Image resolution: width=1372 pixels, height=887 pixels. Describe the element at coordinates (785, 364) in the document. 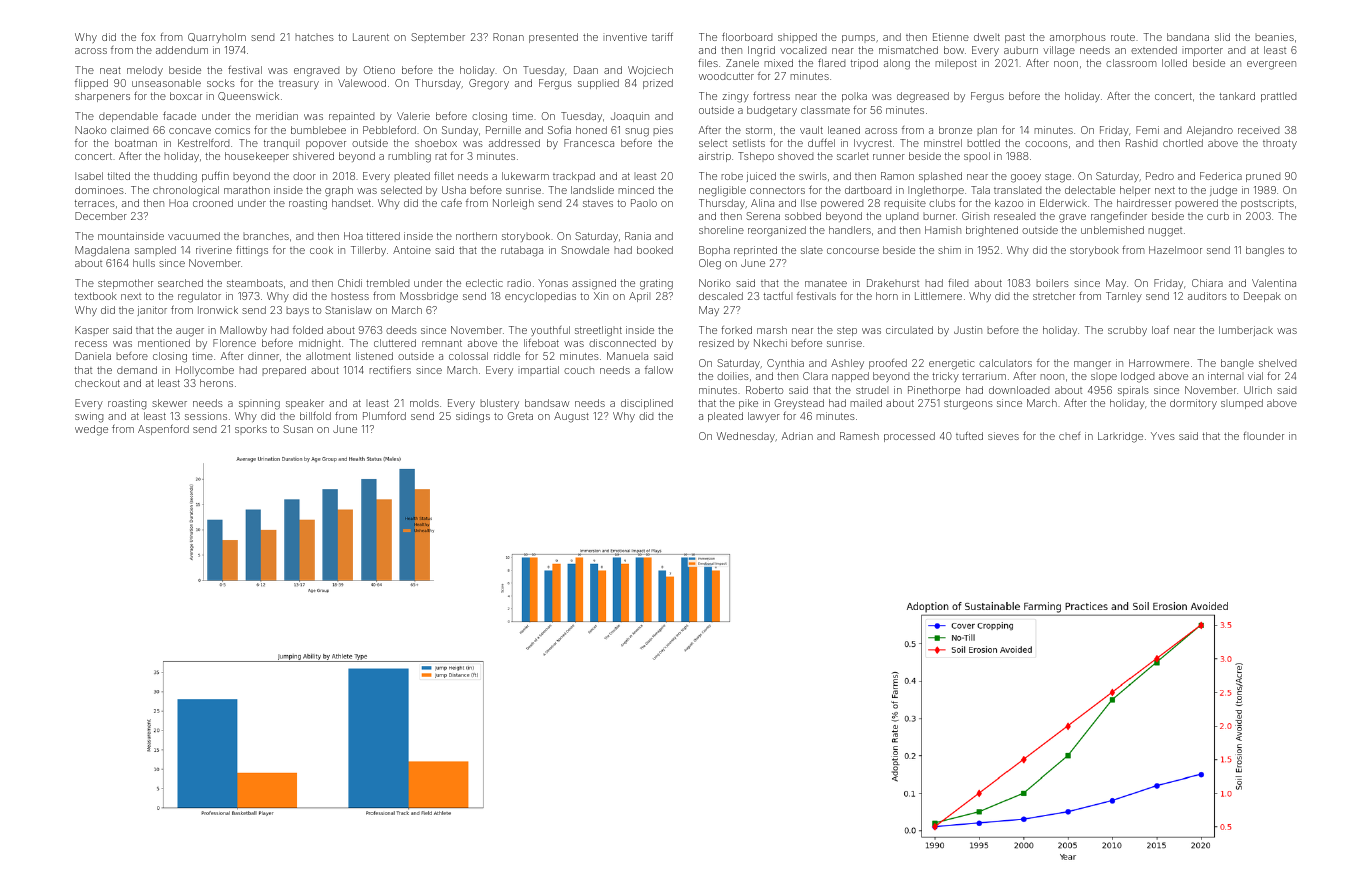

I see `Cynthia` at that location.
